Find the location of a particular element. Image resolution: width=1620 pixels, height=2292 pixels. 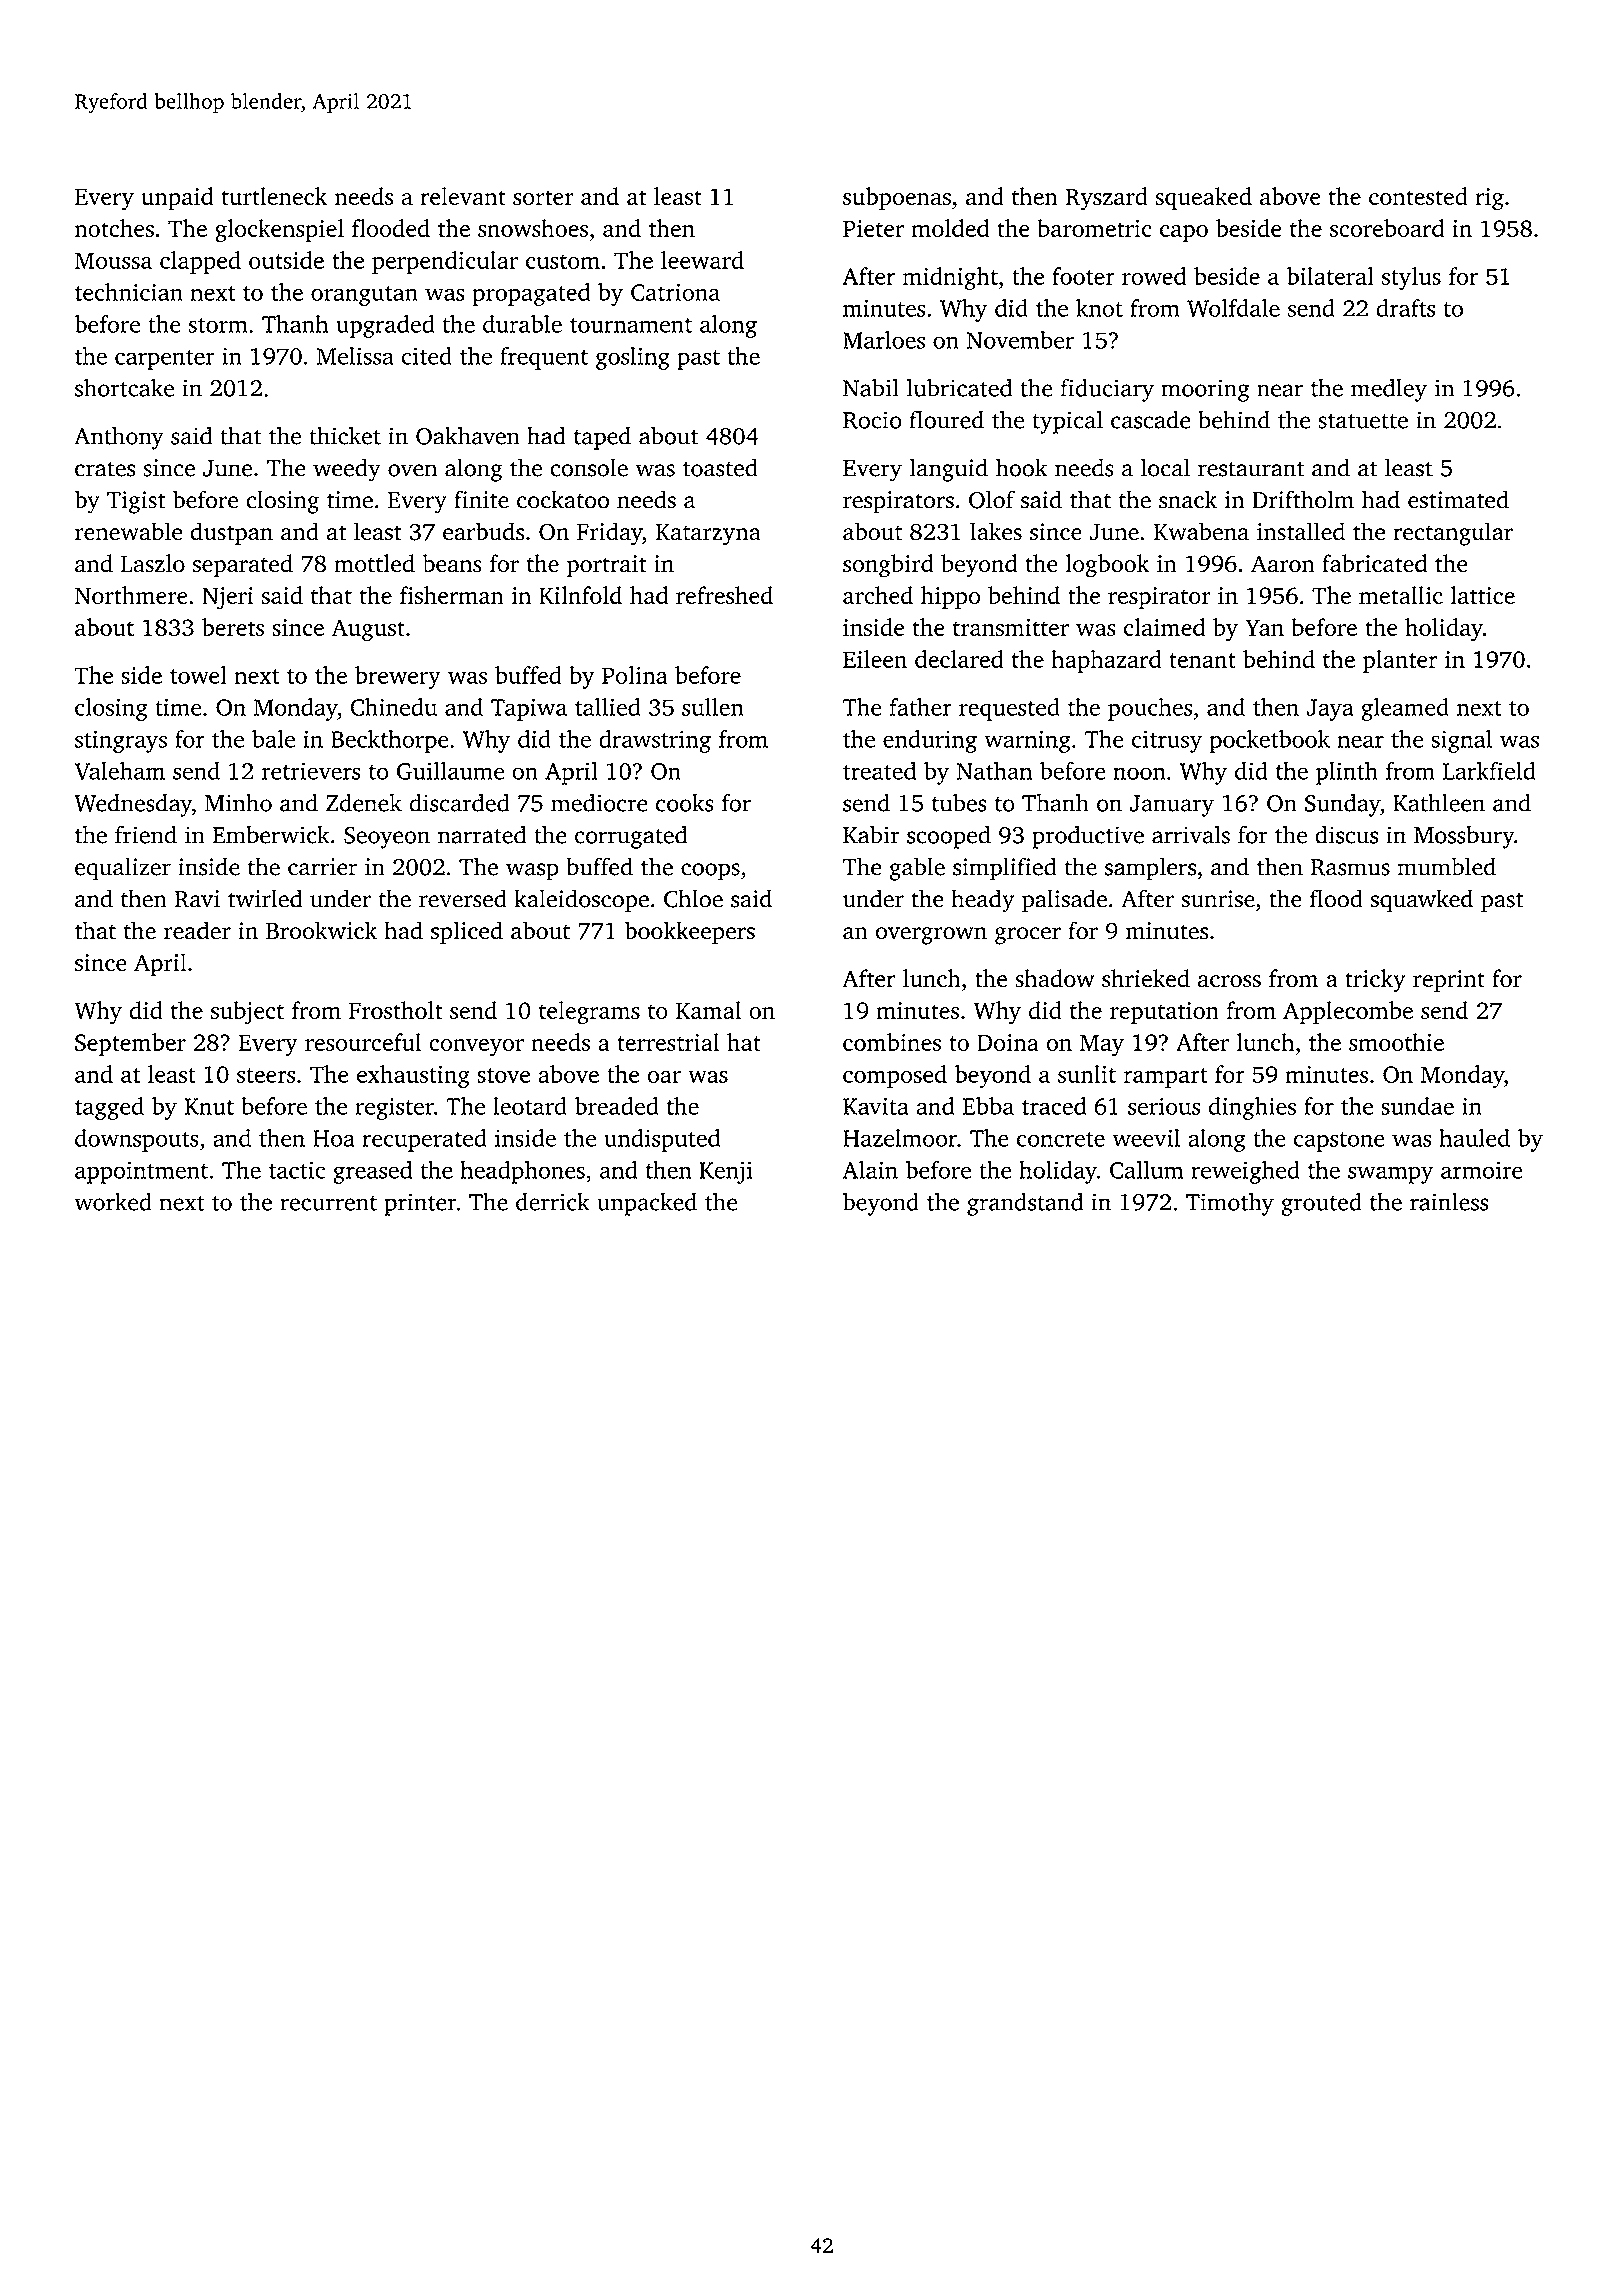

Brookwick is located at coordinates (321, 930).
